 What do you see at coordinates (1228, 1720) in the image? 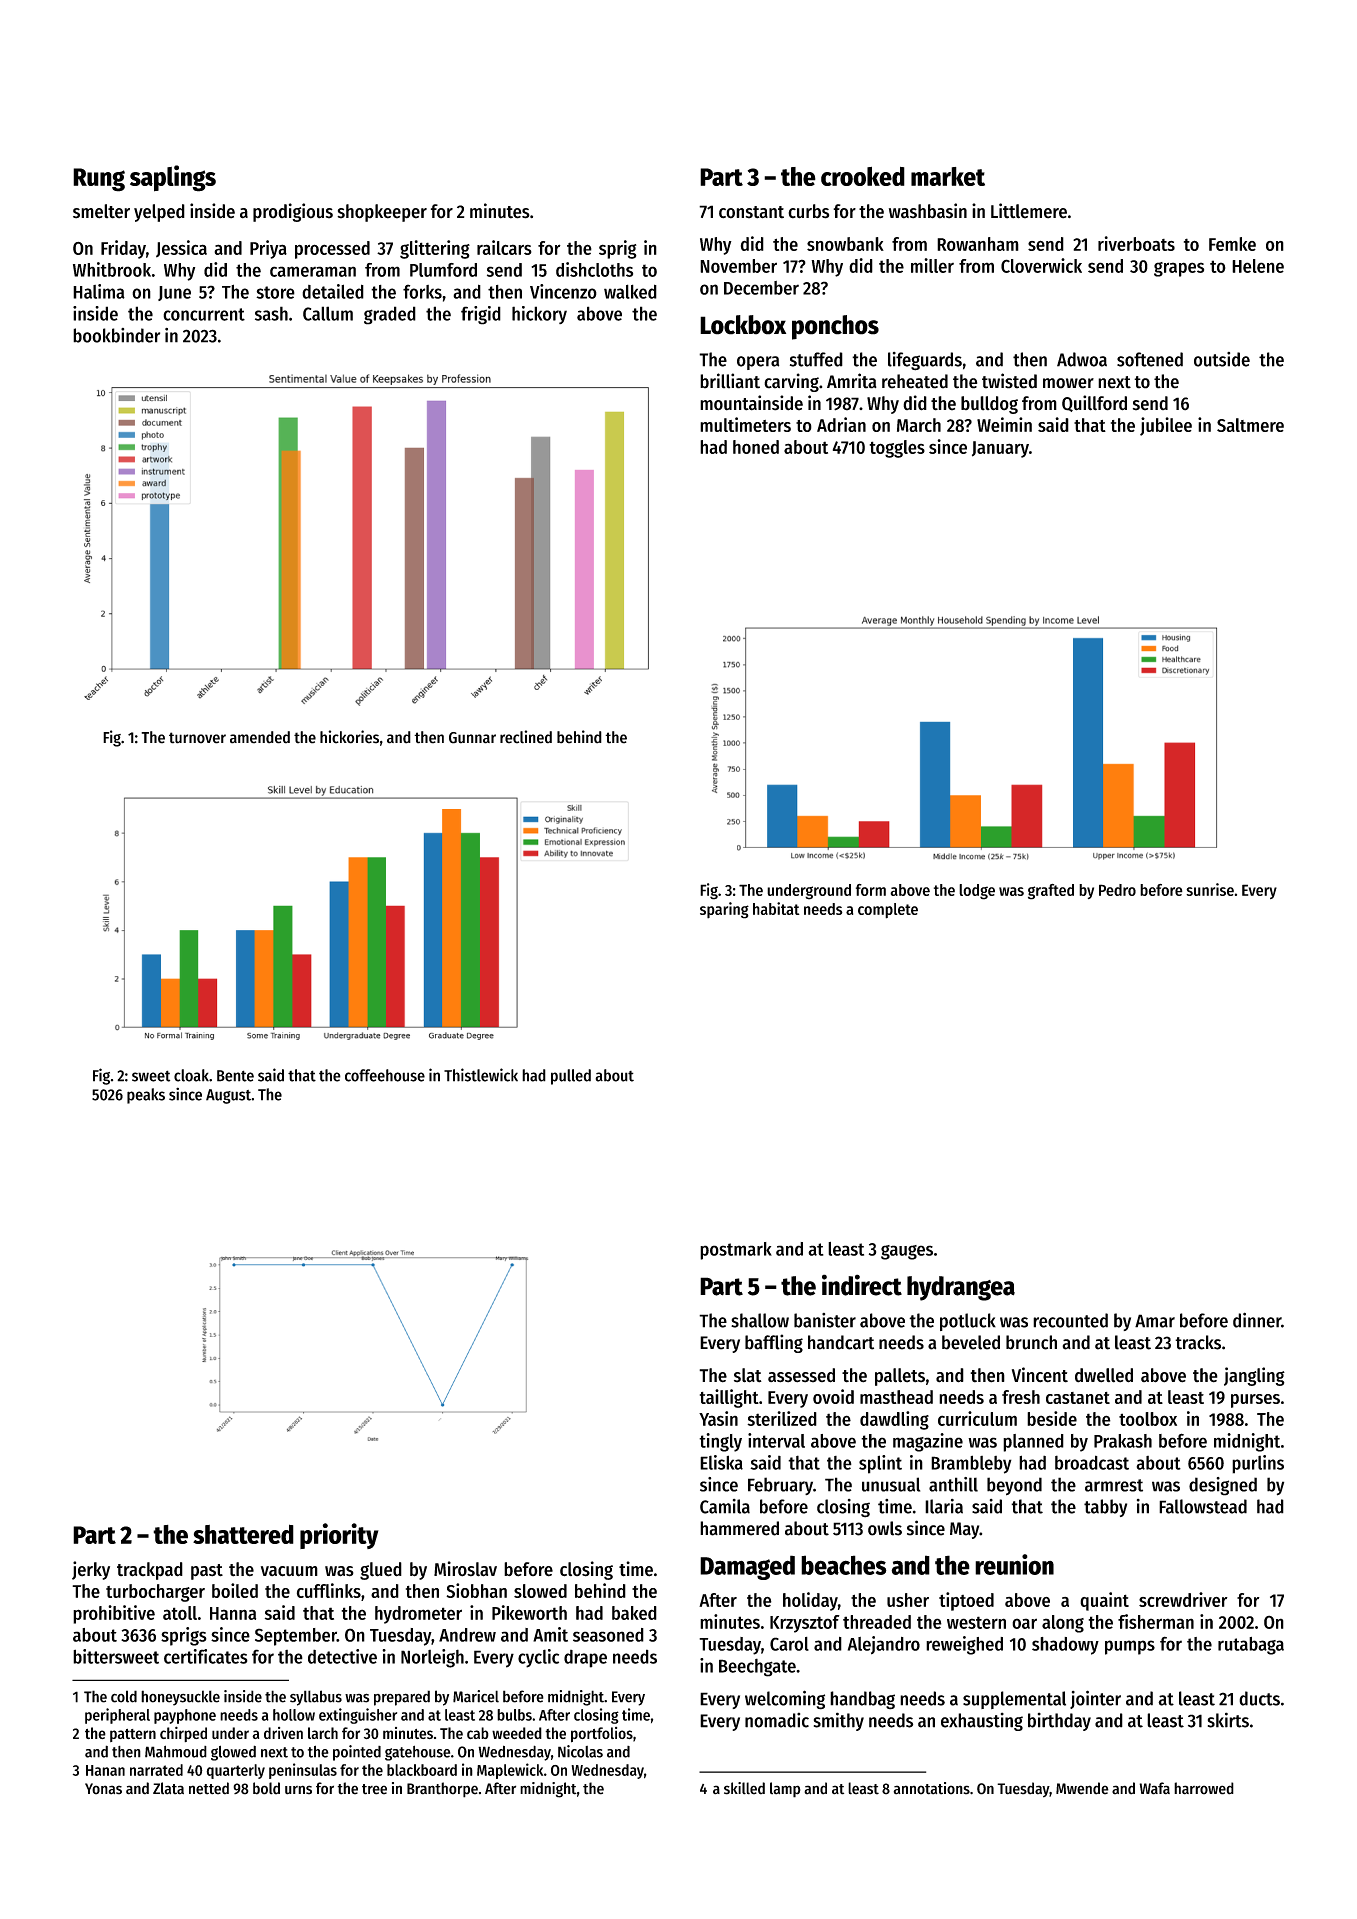
I see `skirts` at bounding box center [1228, 1720].
